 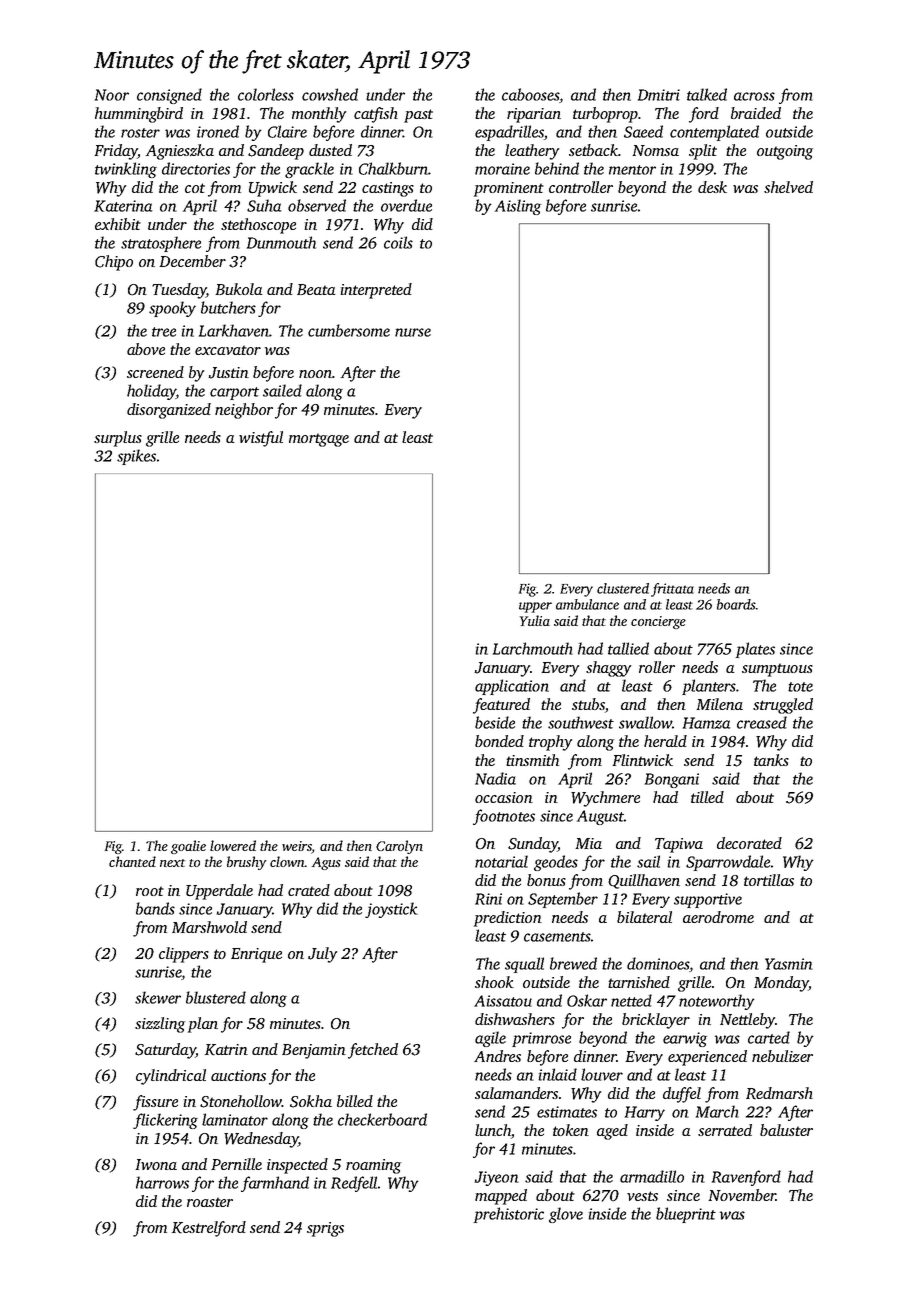 What do you see at coordinates (391, 910) in the screenshot?
I see `joystick` at bounding box center [391, 910].
